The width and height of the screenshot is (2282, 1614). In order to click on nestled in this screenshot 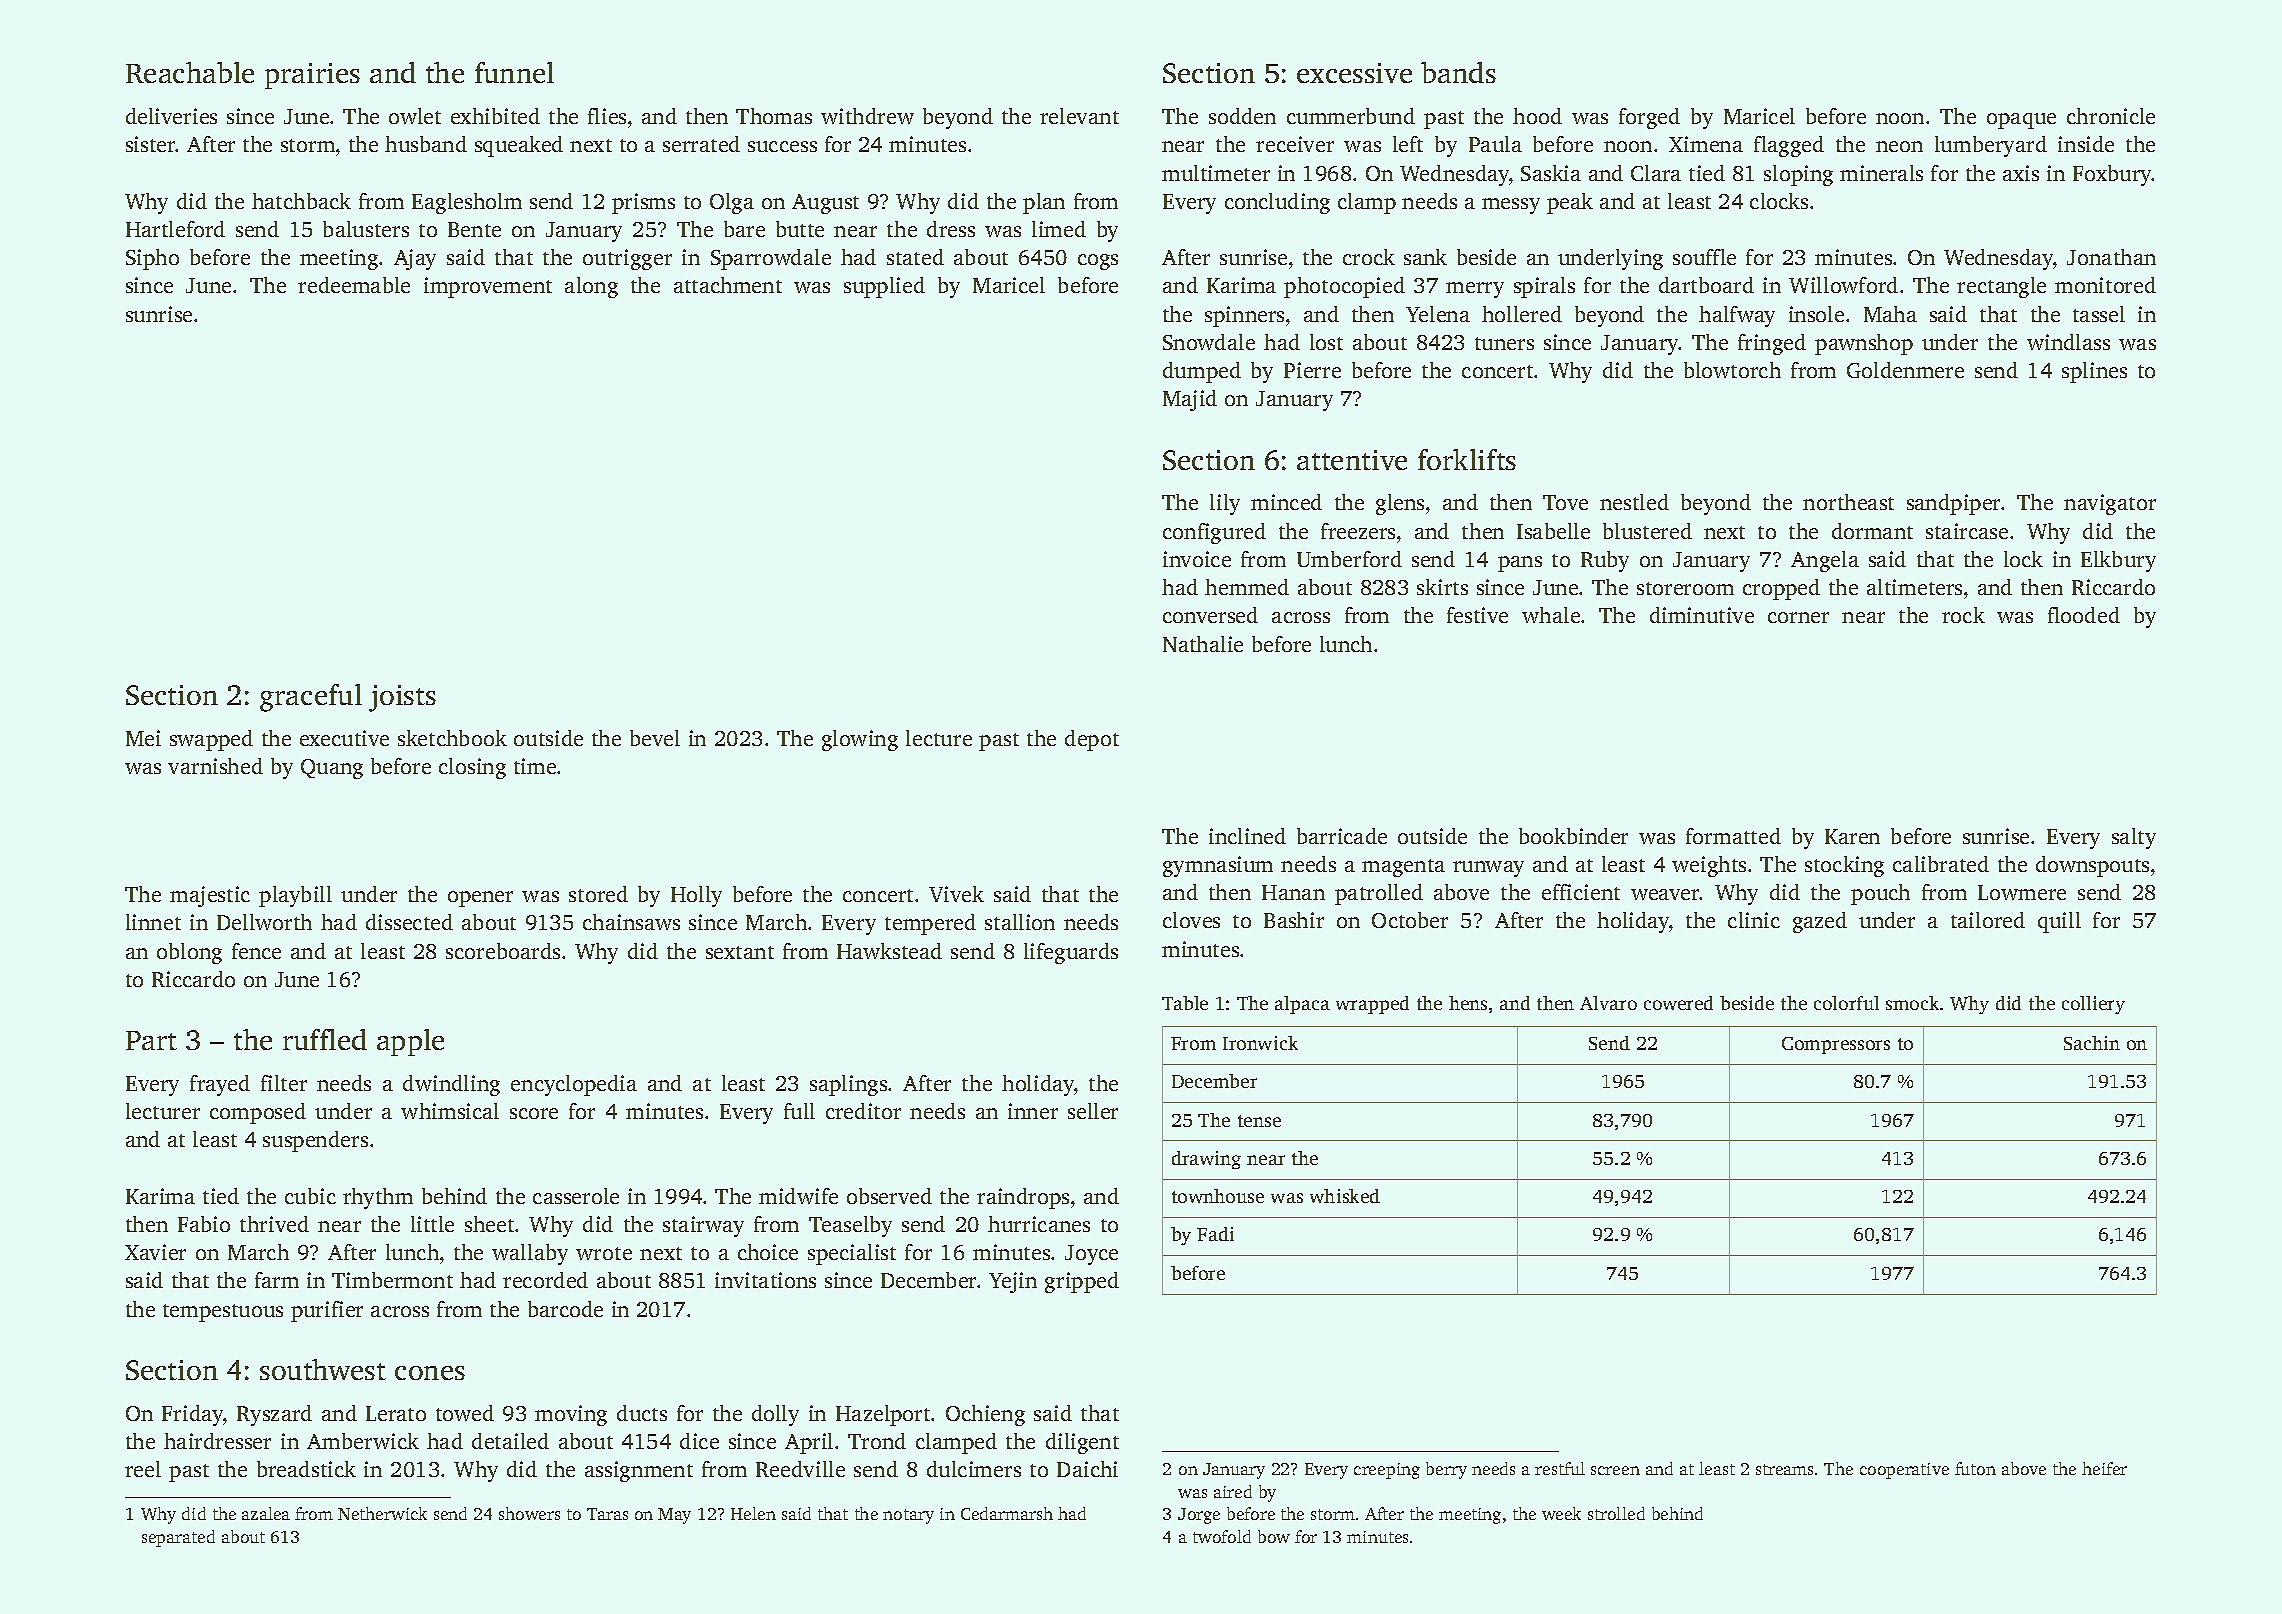, I will do `click(1634, 502)`.
